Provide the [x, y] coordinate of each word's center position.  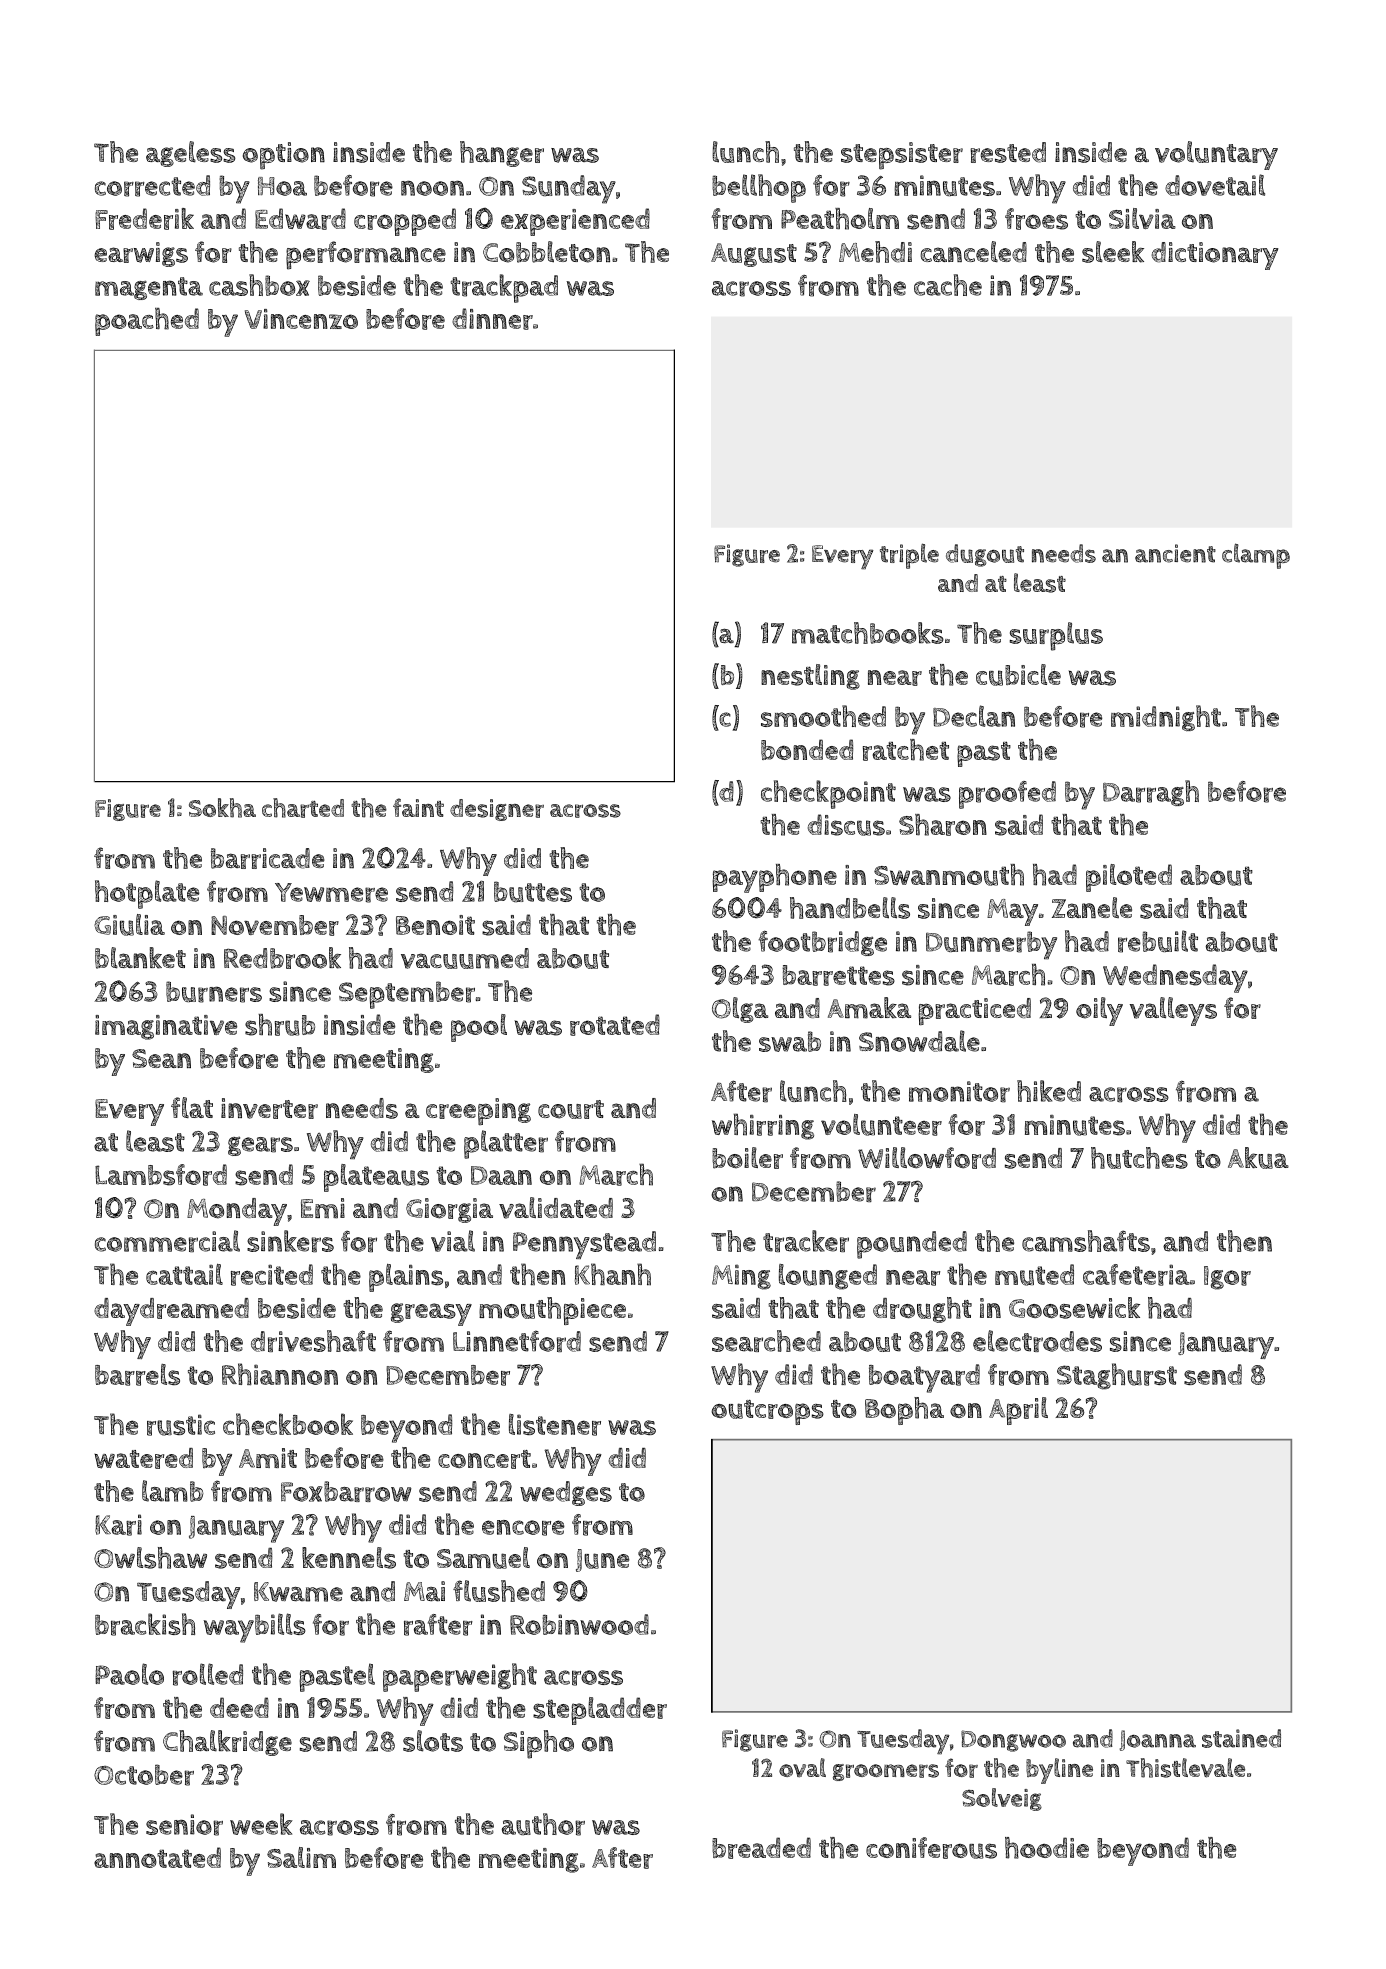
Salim [301, 1857]
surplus [1056, 636]
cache [948, 285]
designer [497, 810]
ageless [191, 154]
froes [1036, 219]
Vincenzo [301, 319]
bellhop [759, 188]
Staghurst [1117, 1376]
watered [143, 1458]
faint [418, 807]
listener [555, 1425]
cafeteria [1136, 1275]
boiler [747, 1158]
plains [406, 1278]
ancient [1175, 553]
